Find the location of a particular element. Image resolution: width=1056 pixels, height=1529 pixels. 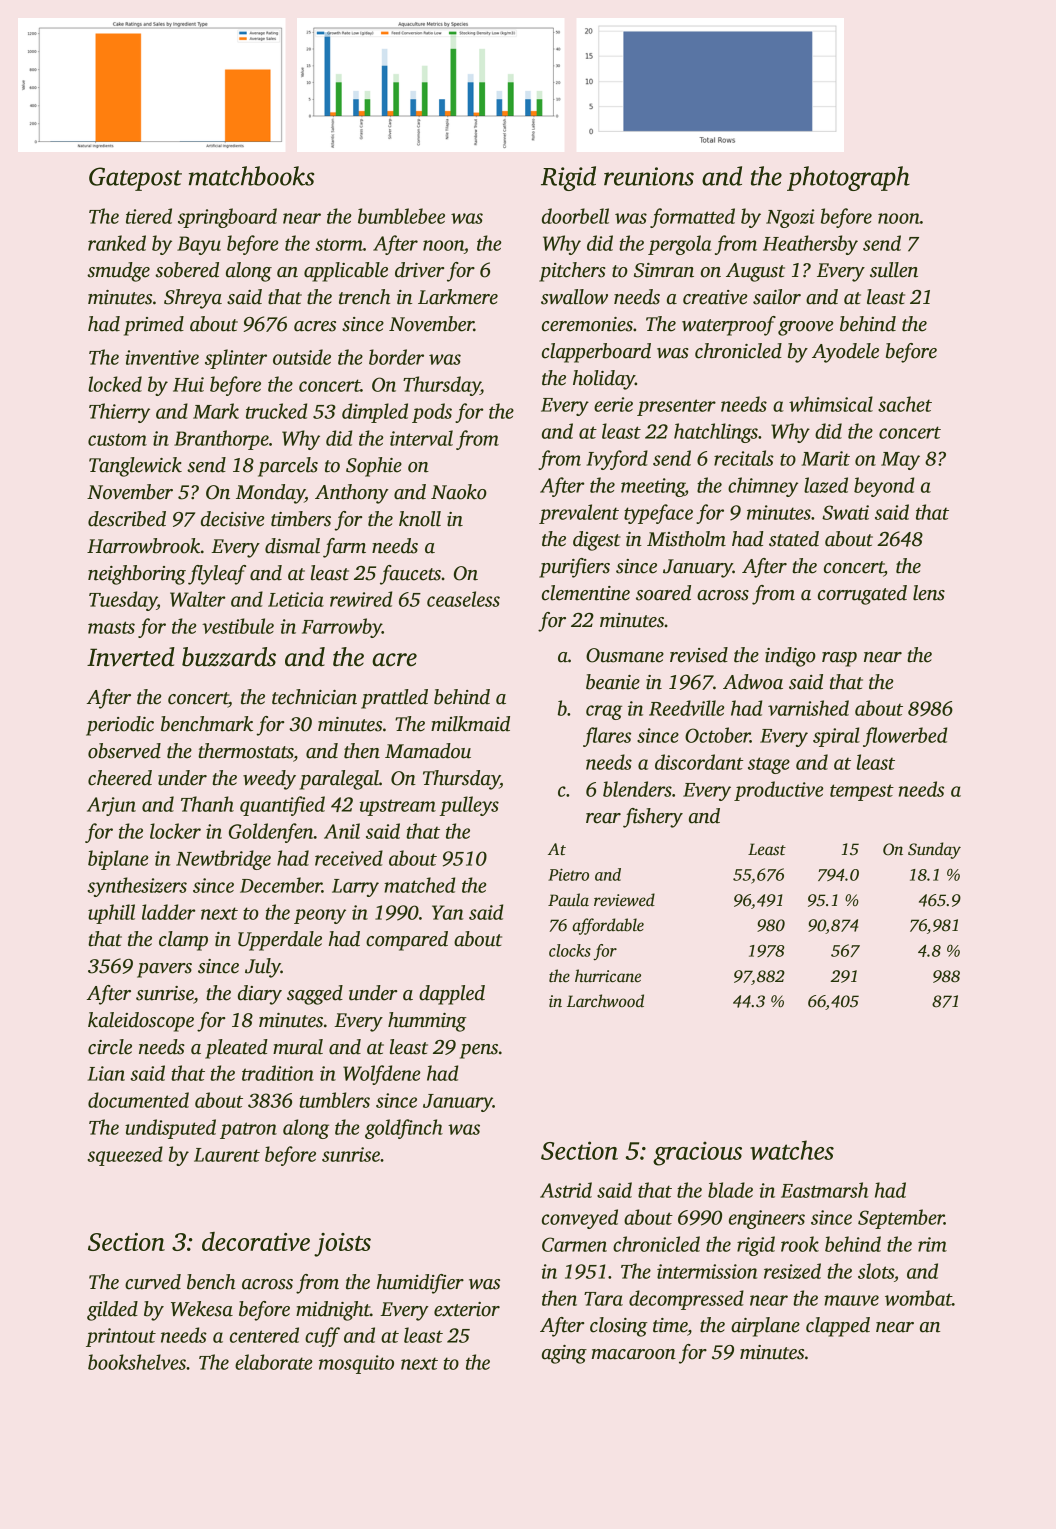

clementine is located at coordinates (586, 593).
